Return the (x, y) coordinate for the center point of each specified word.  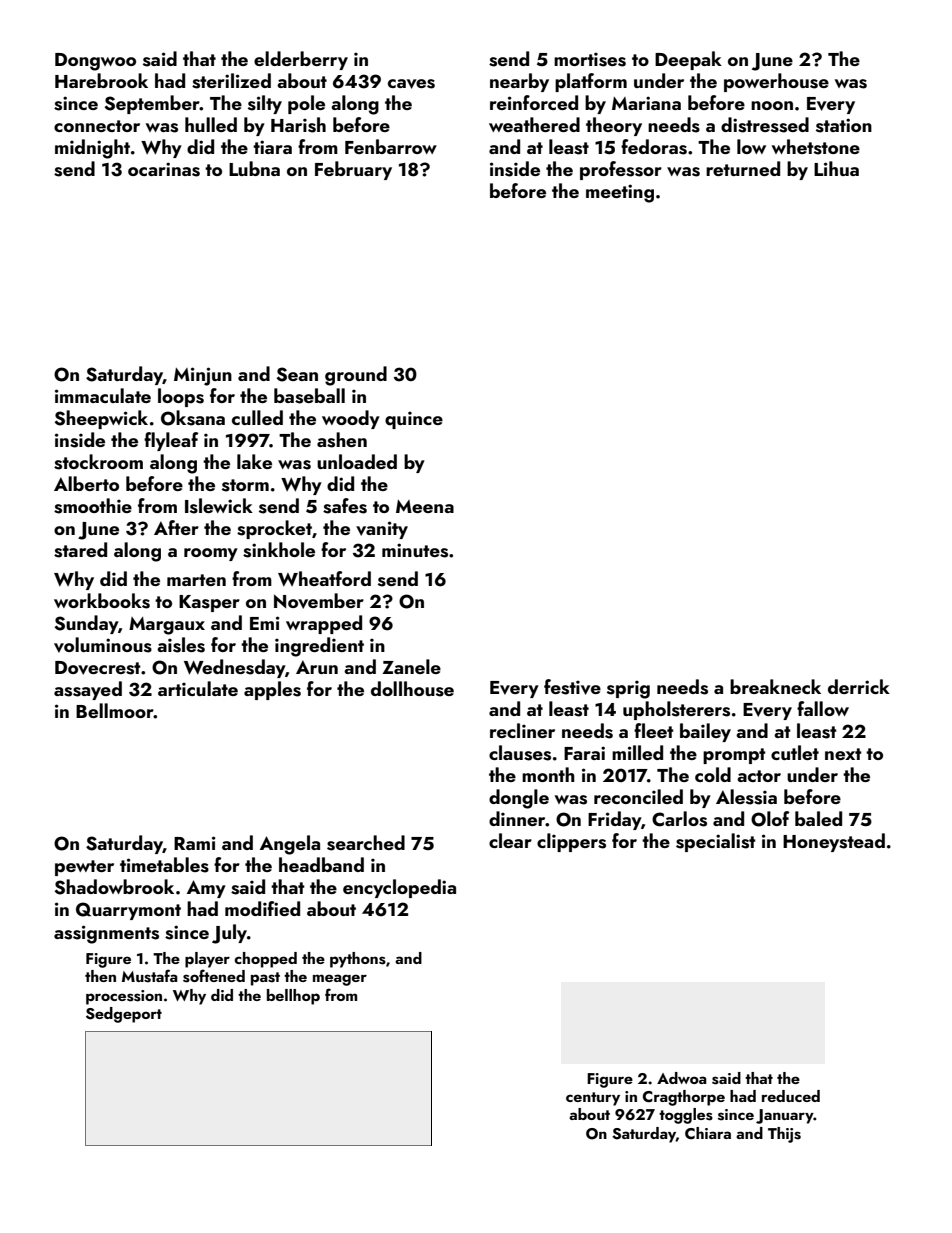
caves (411, 84)
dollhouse (412, 689)
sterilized (231, 81)
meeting (620, 193)
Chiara (708, 1133)
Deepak (688, 60)
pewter (84, 868)
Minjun (203, 376)
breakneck (775, 686)
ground (356, 376)
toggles (686, 1116)
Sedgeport (124, 1015)
